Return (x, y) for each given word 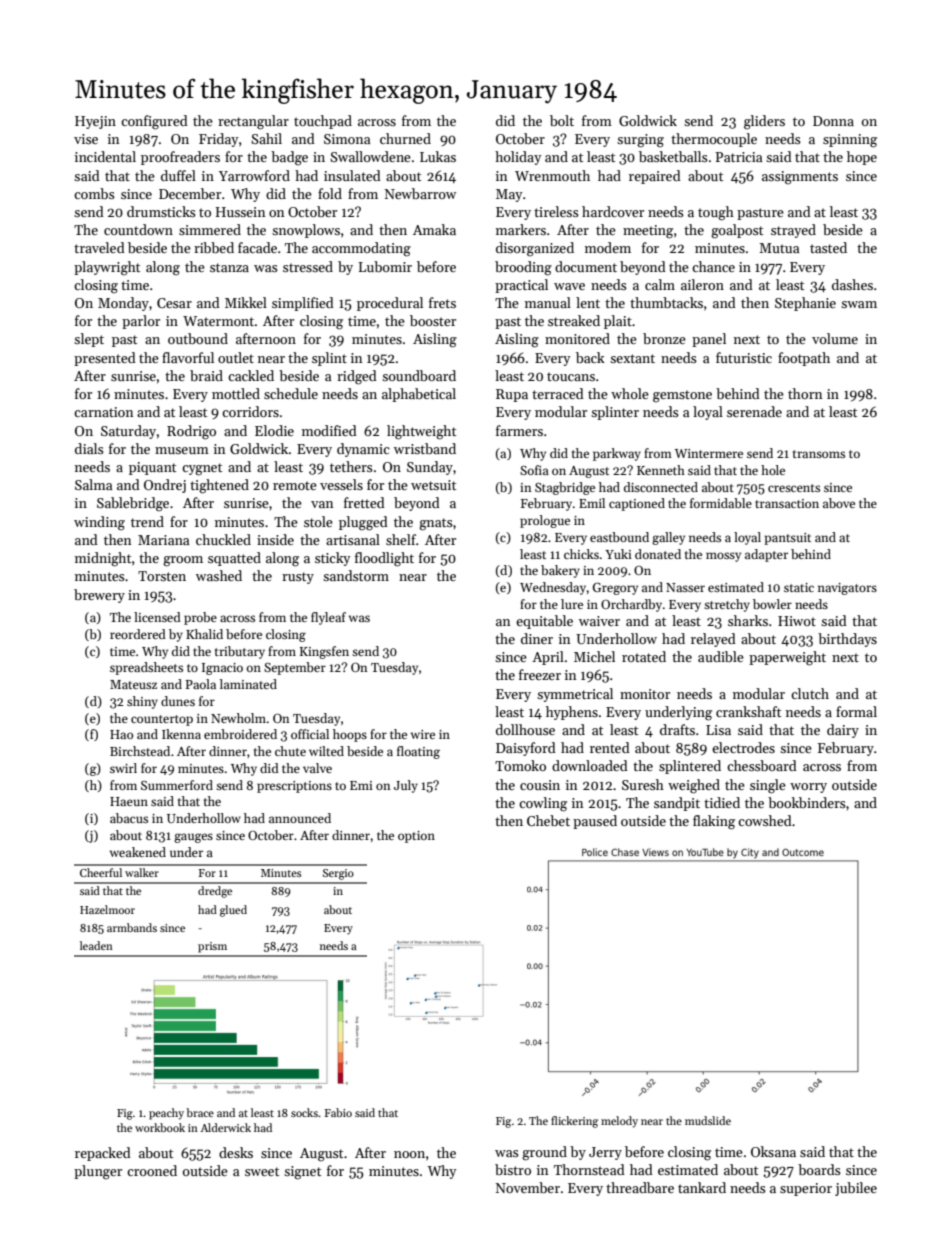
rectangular (253, 122)
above (839, 503)
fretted (364, 502)
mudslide (708, 1120)
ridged (357, 377)
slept (89, 340)
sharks (748, 620)
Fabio (338, 1112)
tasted (828, 247)
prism (212, 947)
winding (99, 523)
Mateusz (133, 684)
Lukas (438, 156)
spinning (850, 141)
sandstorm (356, 575)
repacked (103, 1154)
